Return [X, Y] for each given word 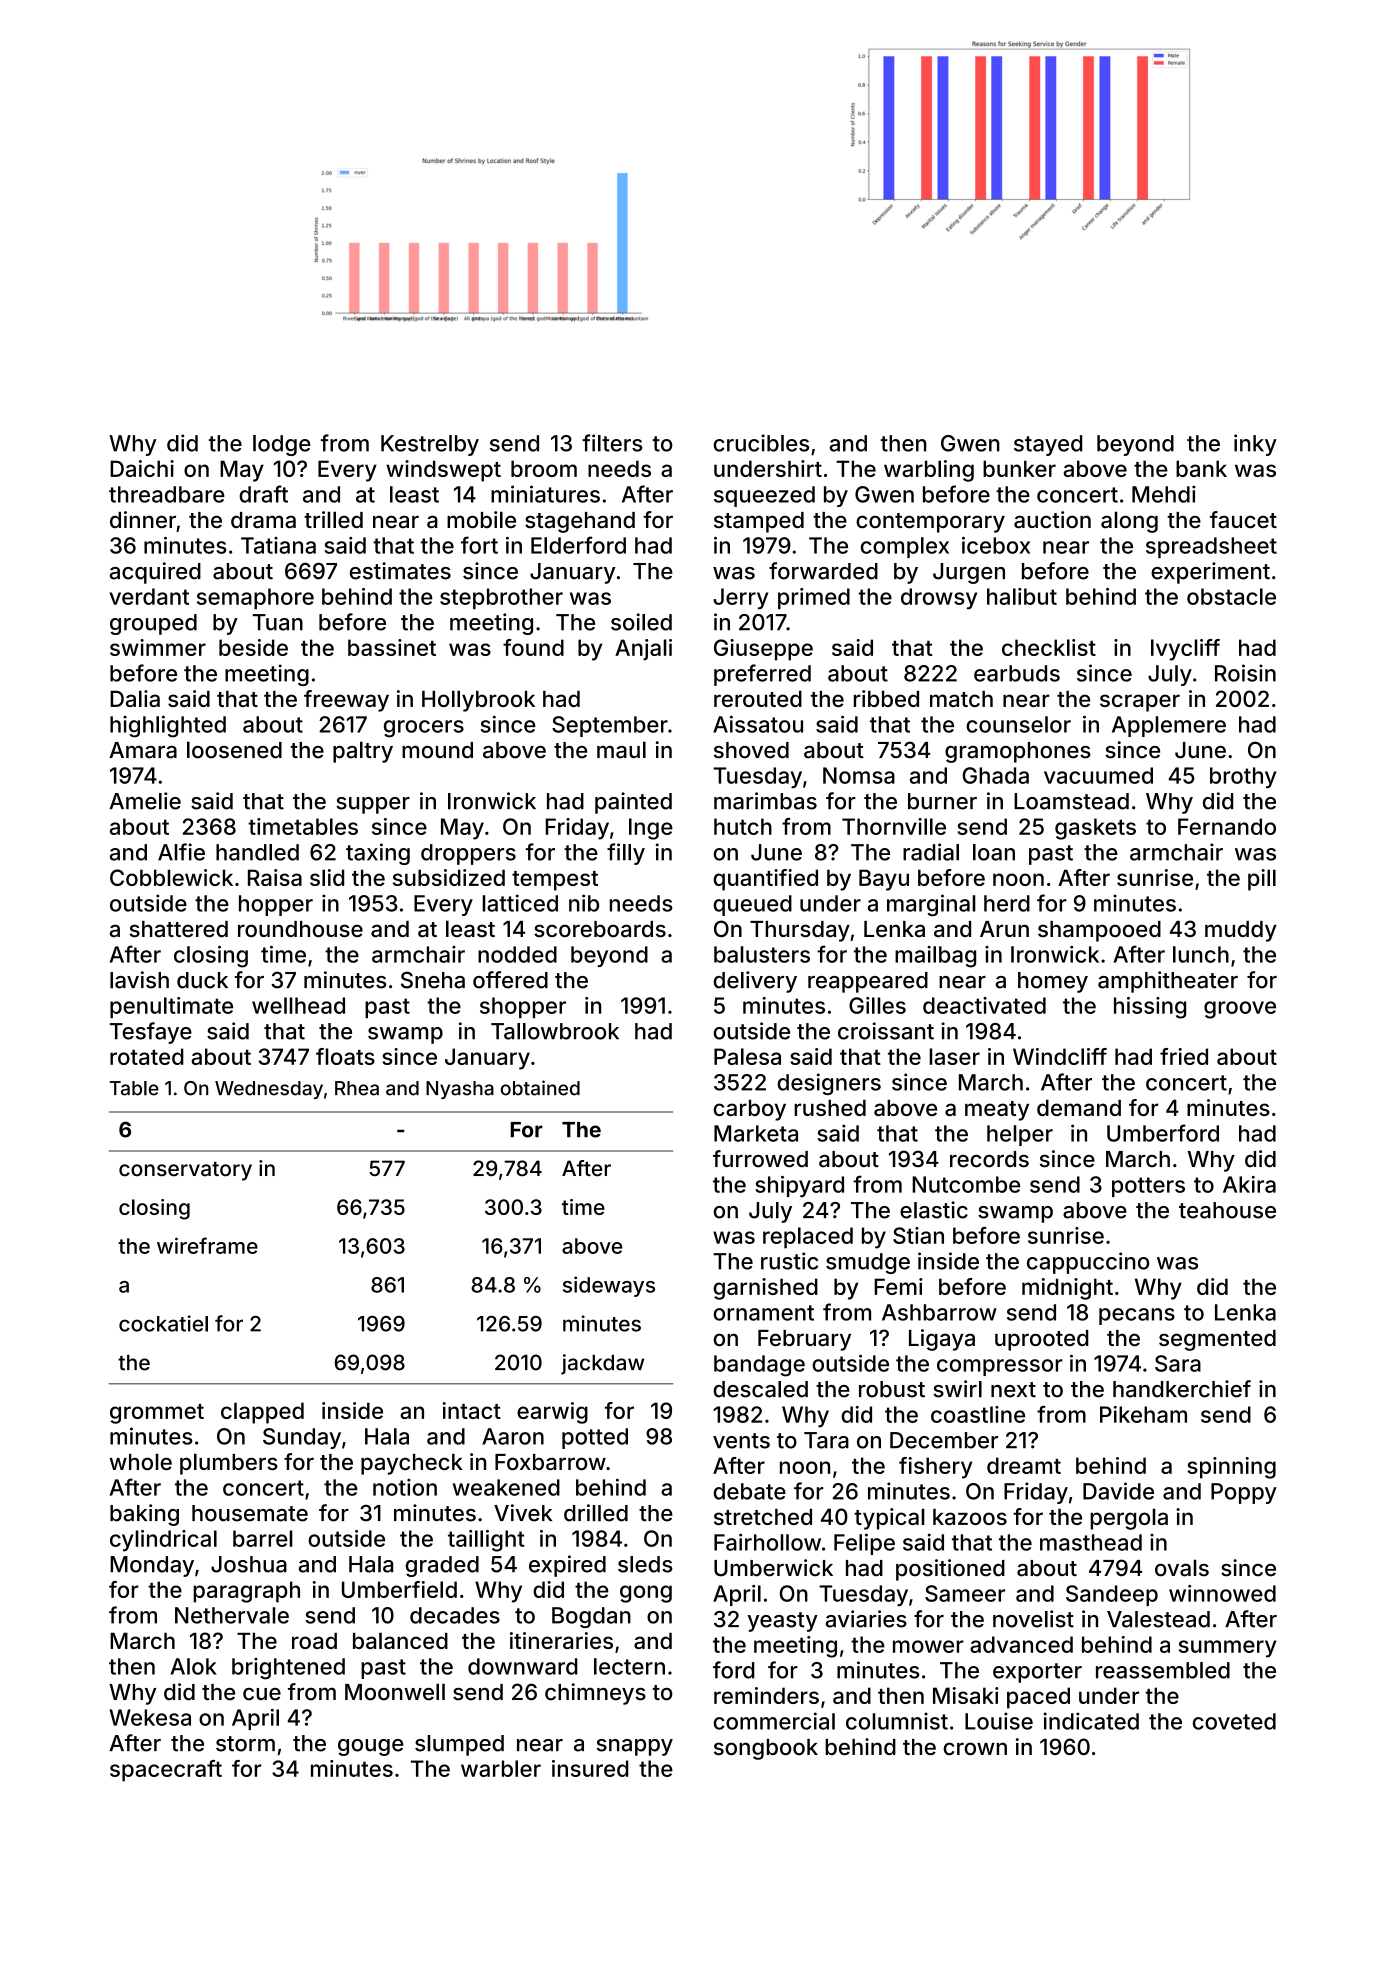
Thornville [894, 826]
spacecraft [166, 1771]
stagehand [580, 522]
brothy [1243, 777]
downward [523, 1666]
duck [202, 980]
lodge [282, 445]
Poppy [1244, 1493]
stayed [1048, 445]
